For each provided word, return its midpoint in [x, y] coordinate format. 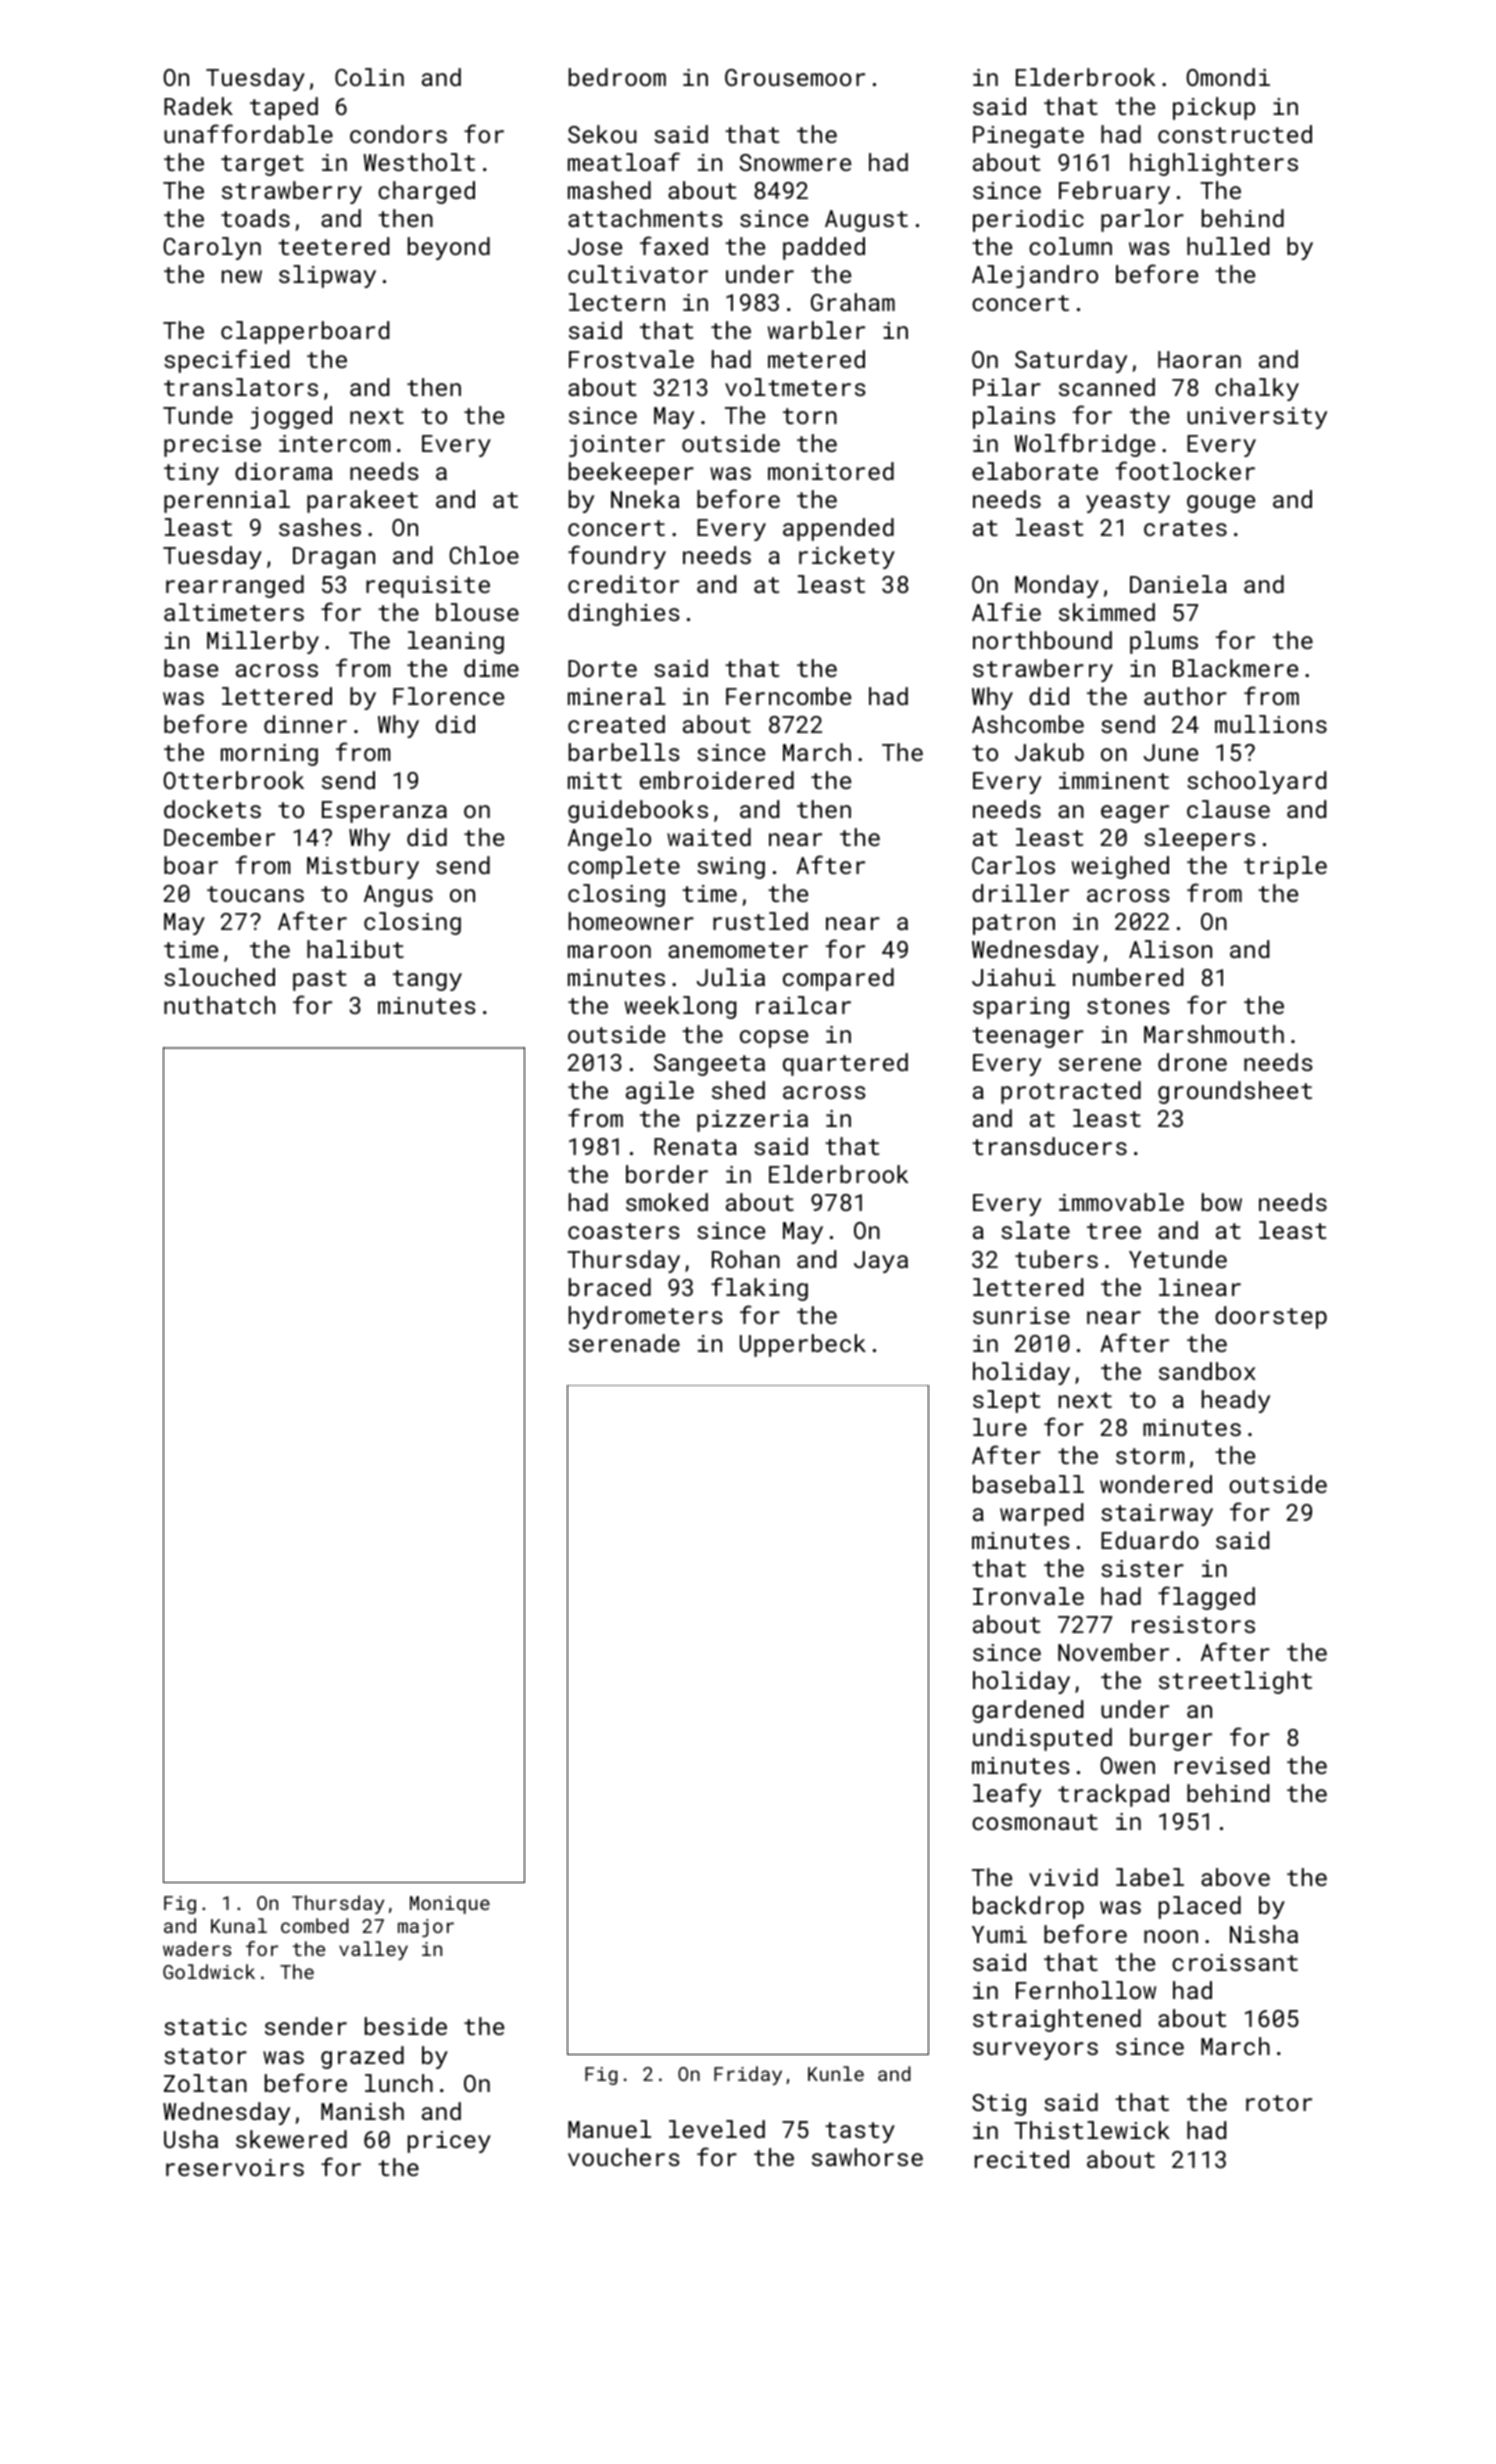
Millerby [263, 642]
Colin [369, 77]
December [219, 837]
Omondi [1228, 77]
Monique [450, 1905]
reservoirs [235, 2167]
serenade [624, 1343]
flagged [1206, 1598]
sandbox [1207, 1371]
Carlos [1013, 865]
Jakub [1049, 752]
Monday [1057, 586]
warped [1041, 1514]
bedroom [617, 77]
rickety [847, 557]
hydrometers [646, 1317]
